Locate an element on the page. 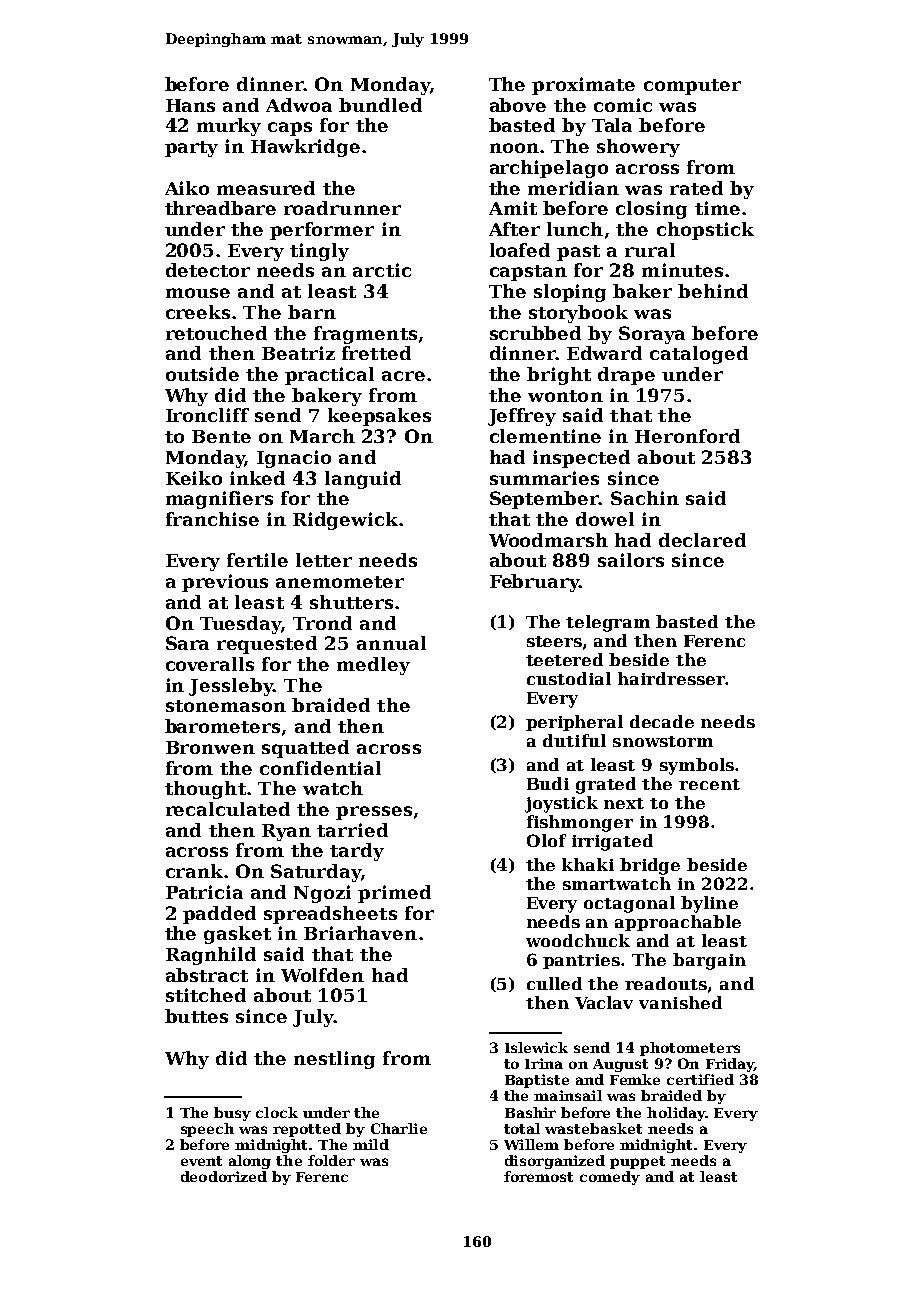 This page has width=924, height=1311. deodorized is located at coordinates (224, 1176).
